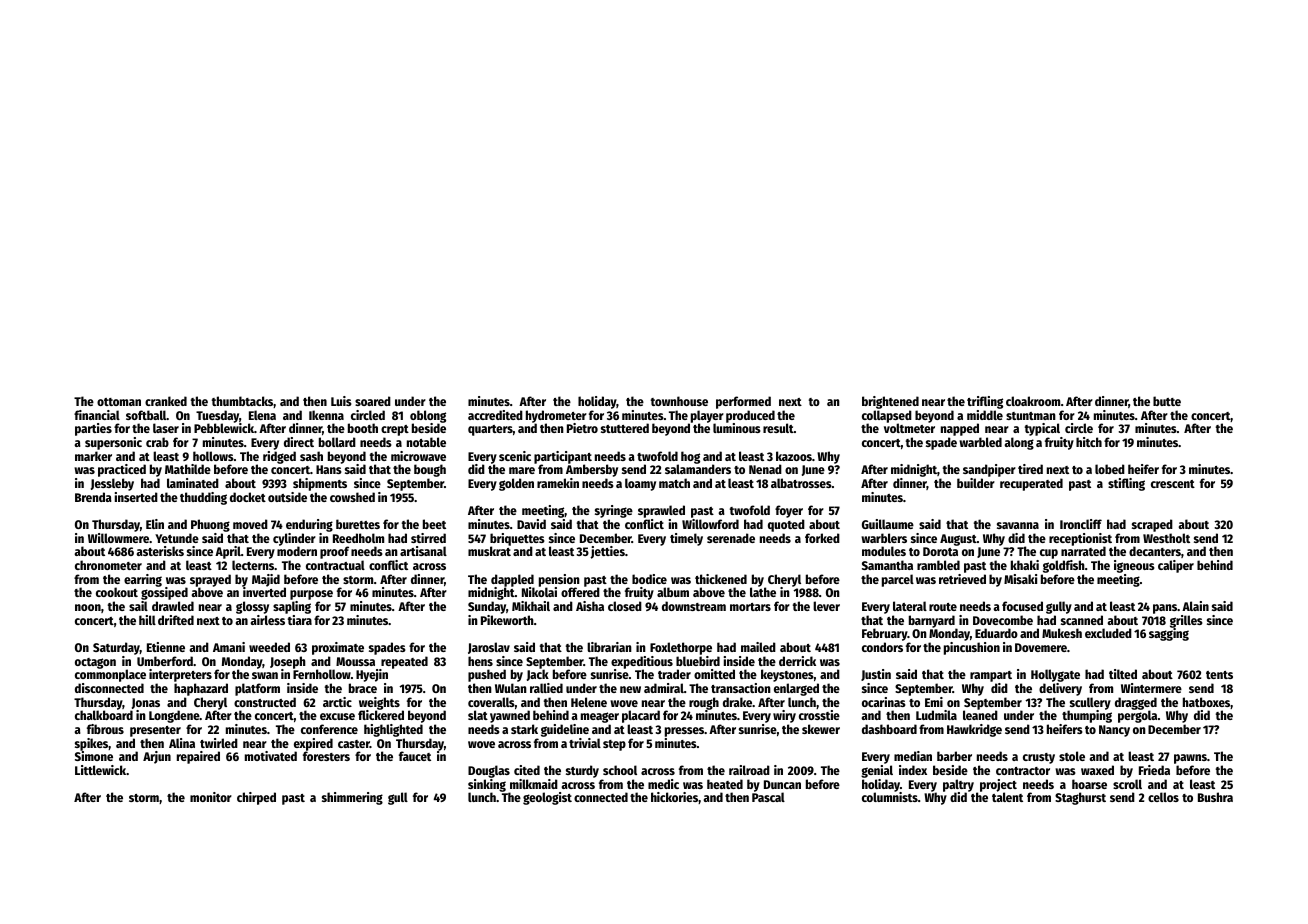 The image size is (1308, 924). What do you see at coordinates (614, 511) in the screenshot?
I see `syringe` at bounding box center [614, 511].
